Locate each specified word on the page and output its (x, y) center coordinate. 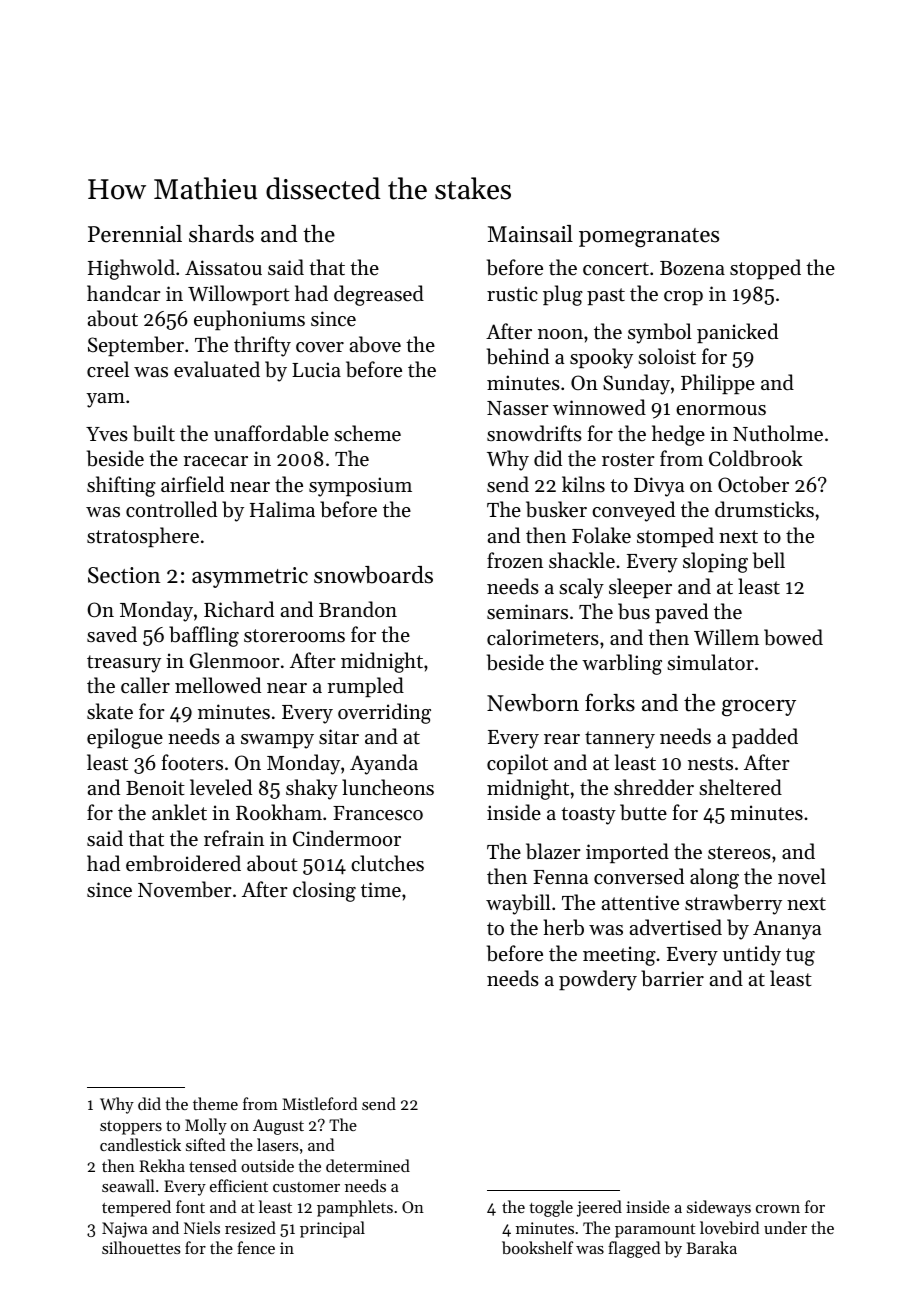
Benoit (155, 787)
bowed (793, 637)
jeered (599, 1208)
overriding (384, 713)
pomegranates (649, 238)
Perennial (135, 234)
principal (332, 1229)
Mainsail (530, 234)
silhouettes (141, 1247)
